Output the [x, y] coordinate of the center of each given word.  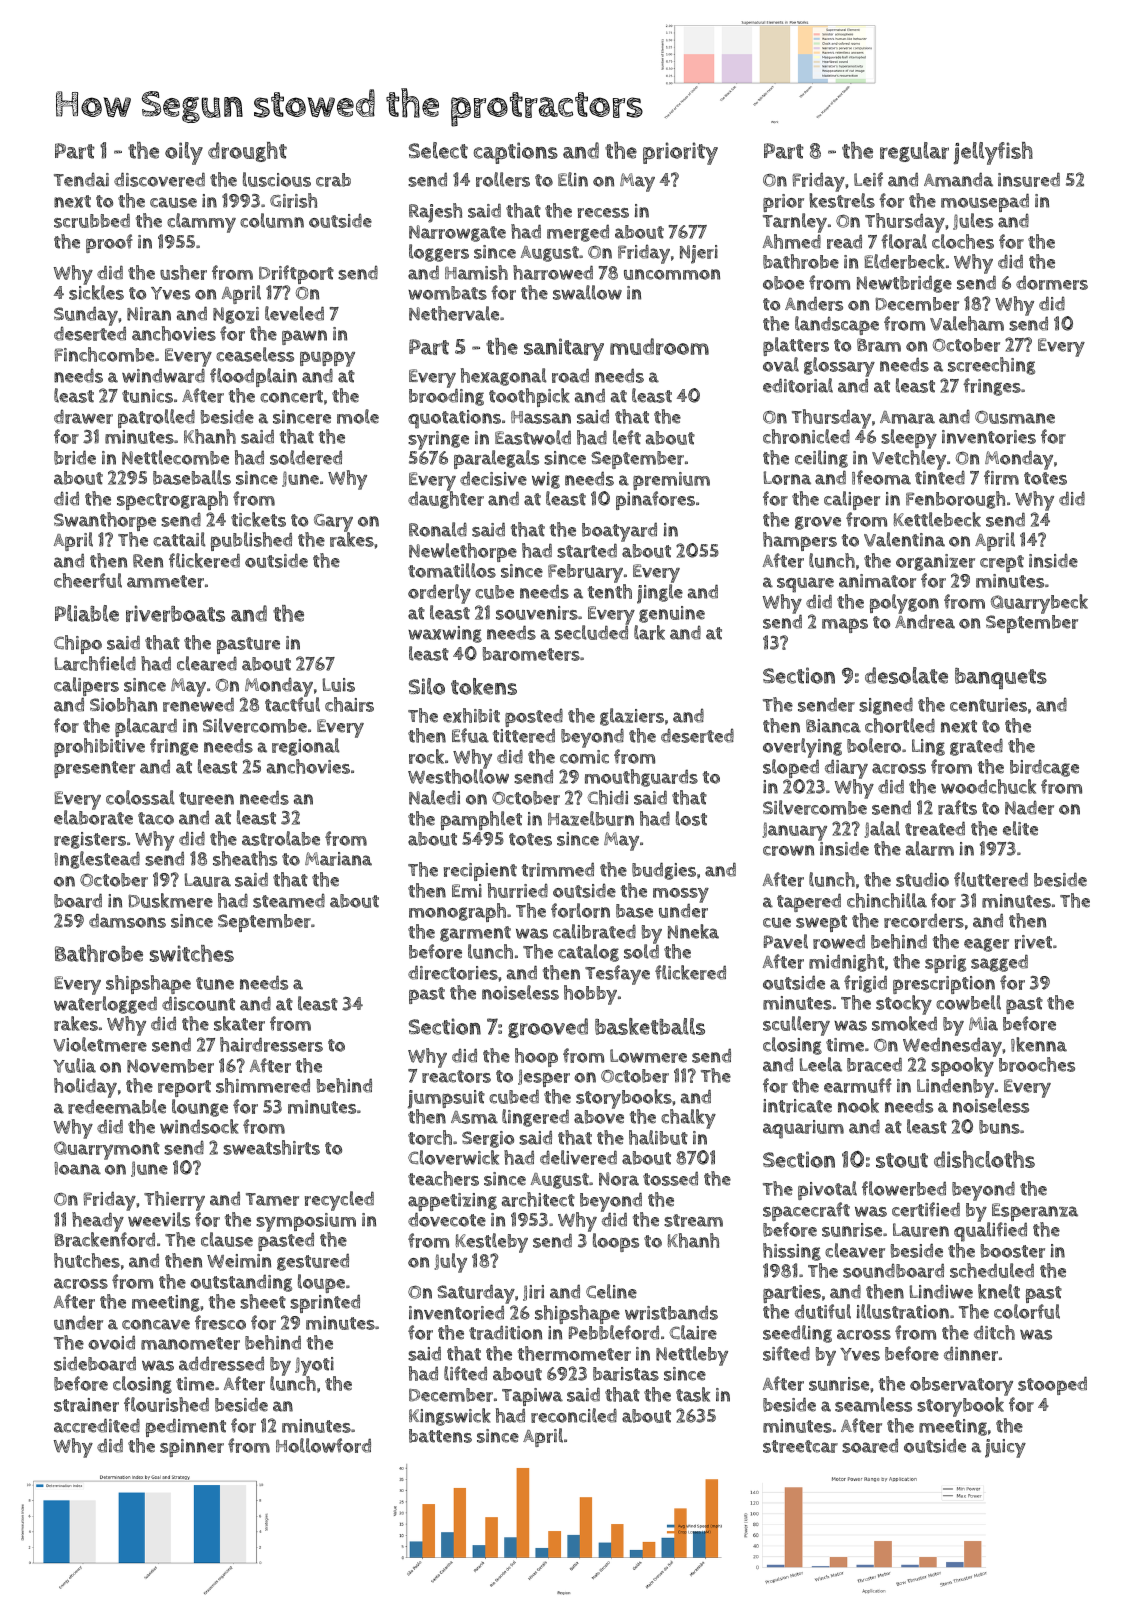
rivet [1033, 942]
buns [999, 1127]
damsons [127, 920]
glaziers [632, 717]
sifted [786, 1353]
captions [516, 153]
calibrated [594, 931]
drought [247, 152]
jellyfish [993, 153]
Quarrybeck [1039, 604]
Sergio [488, 1139]
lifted [465, 1373]
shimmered [263, 1085]
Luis [338, 685]
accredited [97, 1425]
